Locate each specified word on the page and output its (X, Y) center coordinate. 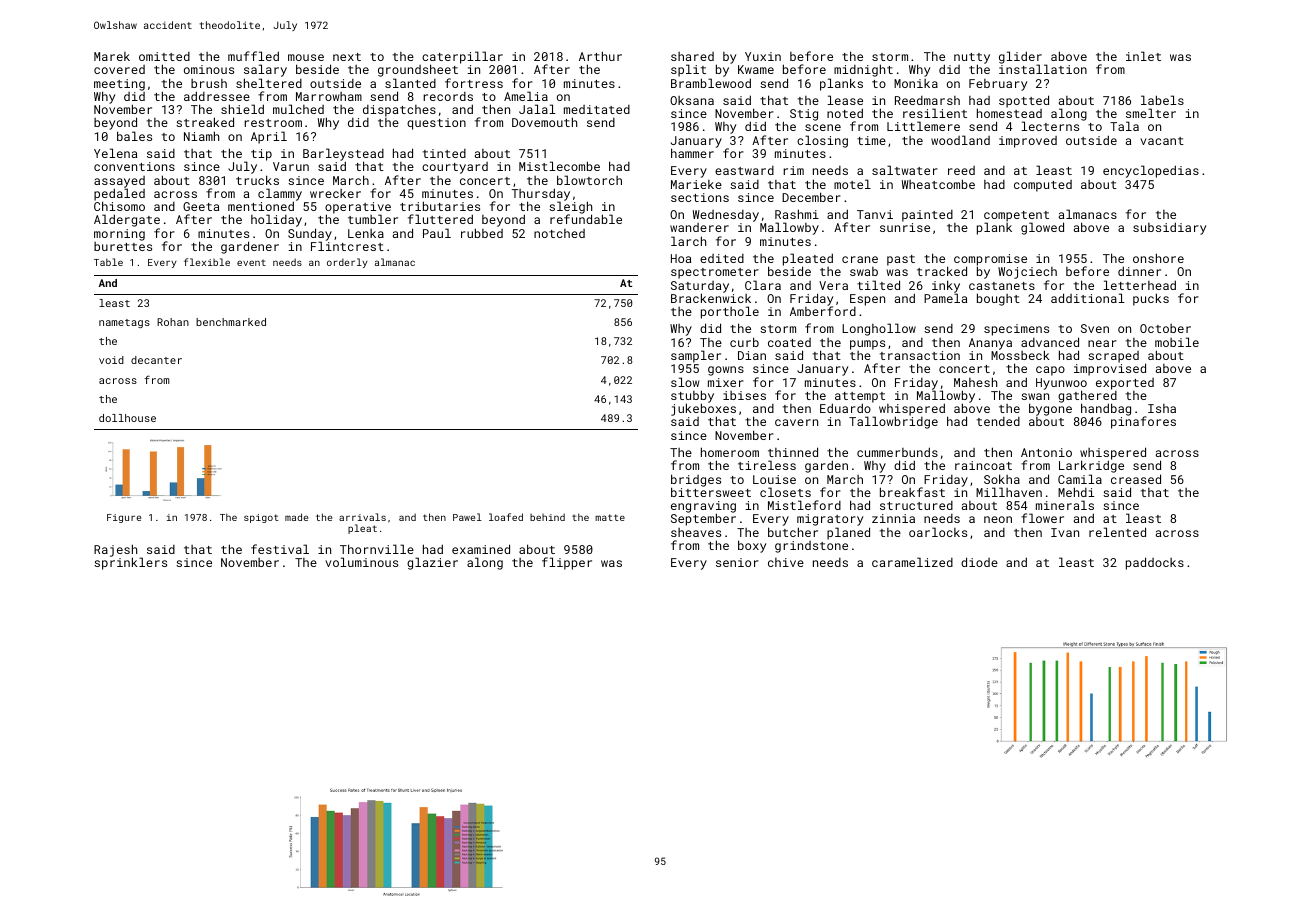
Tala (1124, 126)
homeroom (730, 452)
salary (265, 70)
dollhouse (127, 418)
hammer (692, 153)
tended (998, 421)
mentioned (261, 206)
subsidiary (1169, 228)
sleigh (570, 208)
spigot (261, 518)
